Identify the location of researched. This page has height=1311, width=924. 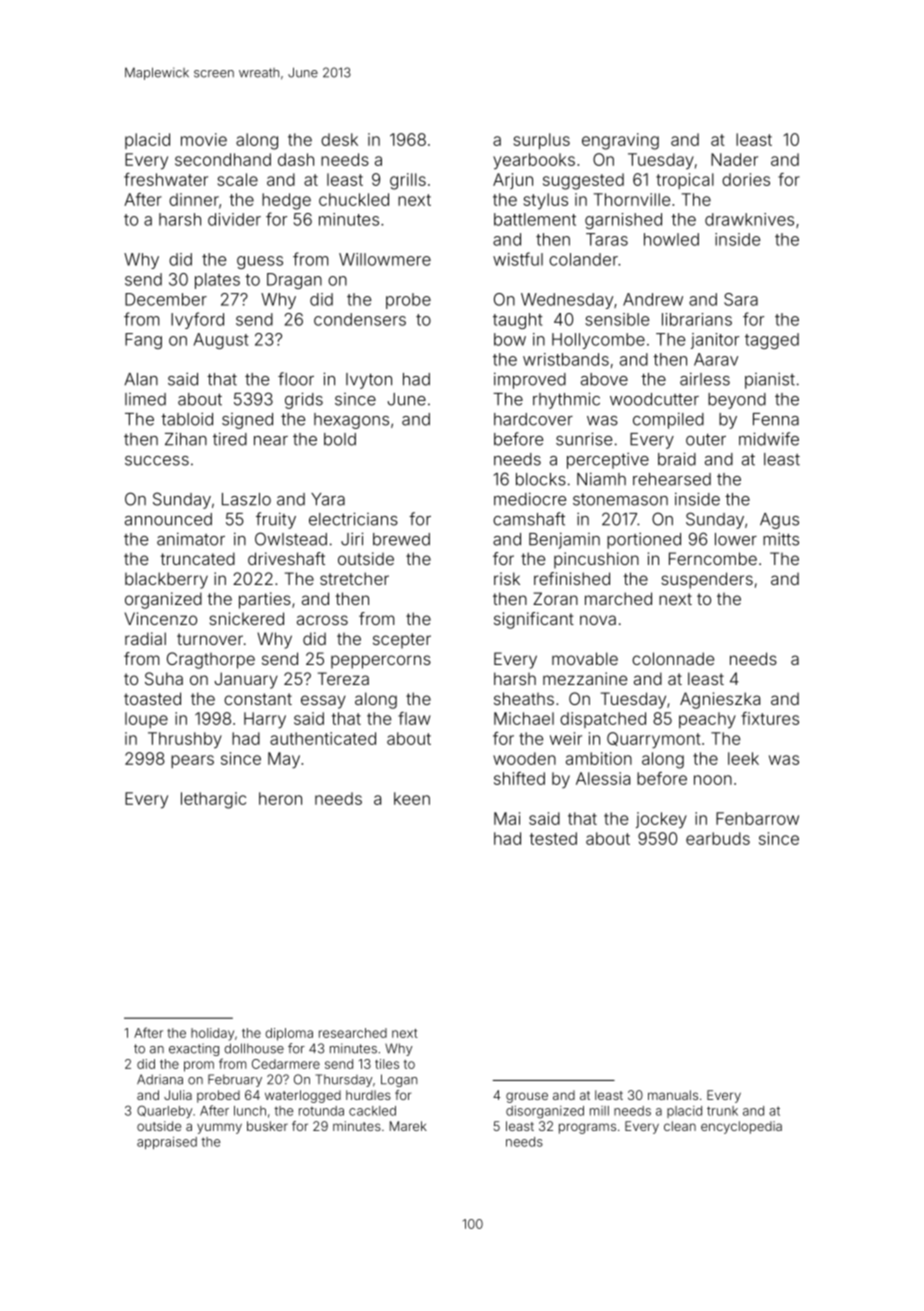
(353, 1033).
